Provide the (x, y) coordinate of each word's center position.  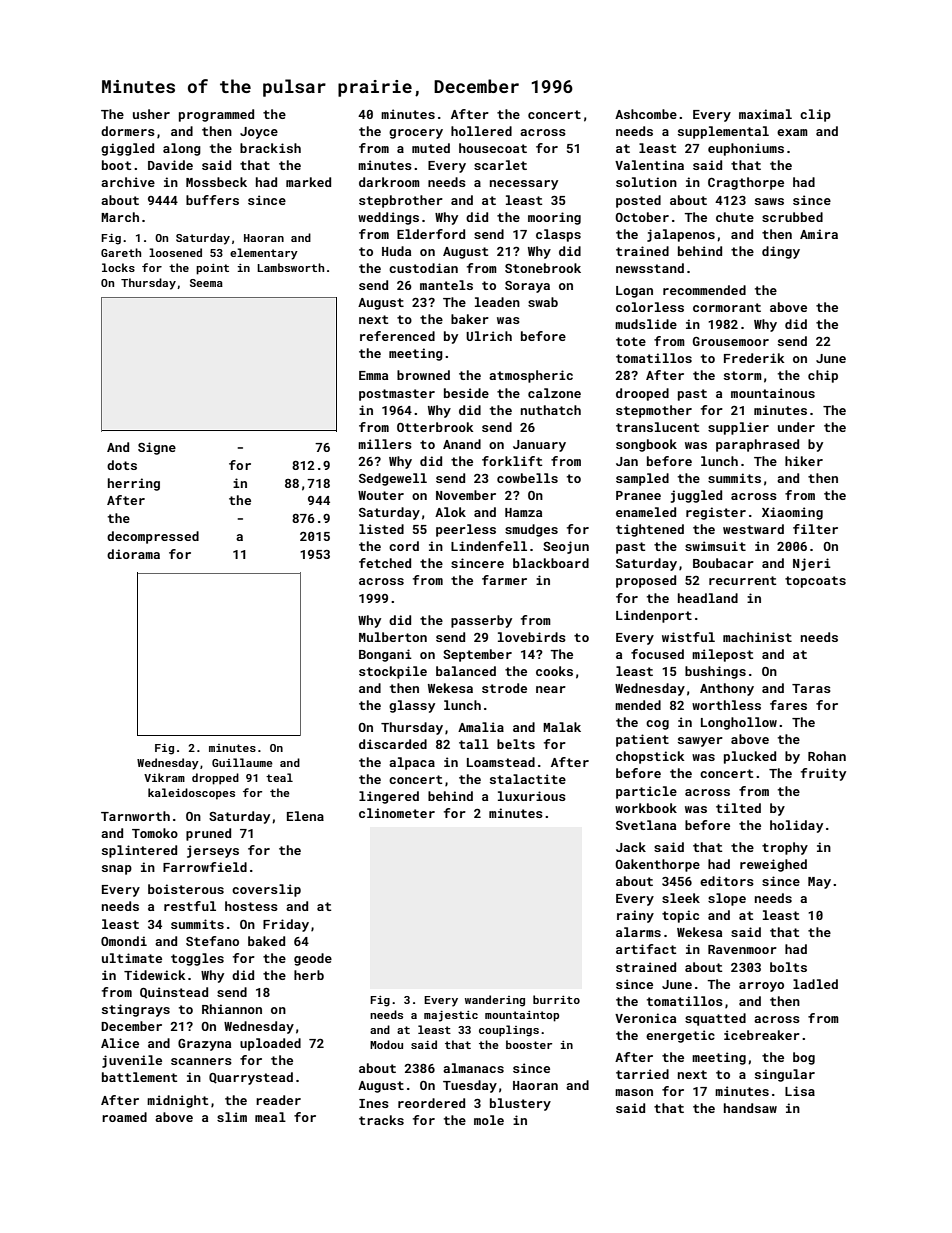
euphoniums (746, 149)
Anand (462, 444)
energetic (680, 1036)
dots (122, 465)
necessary (524, 185)
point (212, 269)
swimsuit (715, 546)
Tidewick (155, 975)
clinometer (397, 813)
